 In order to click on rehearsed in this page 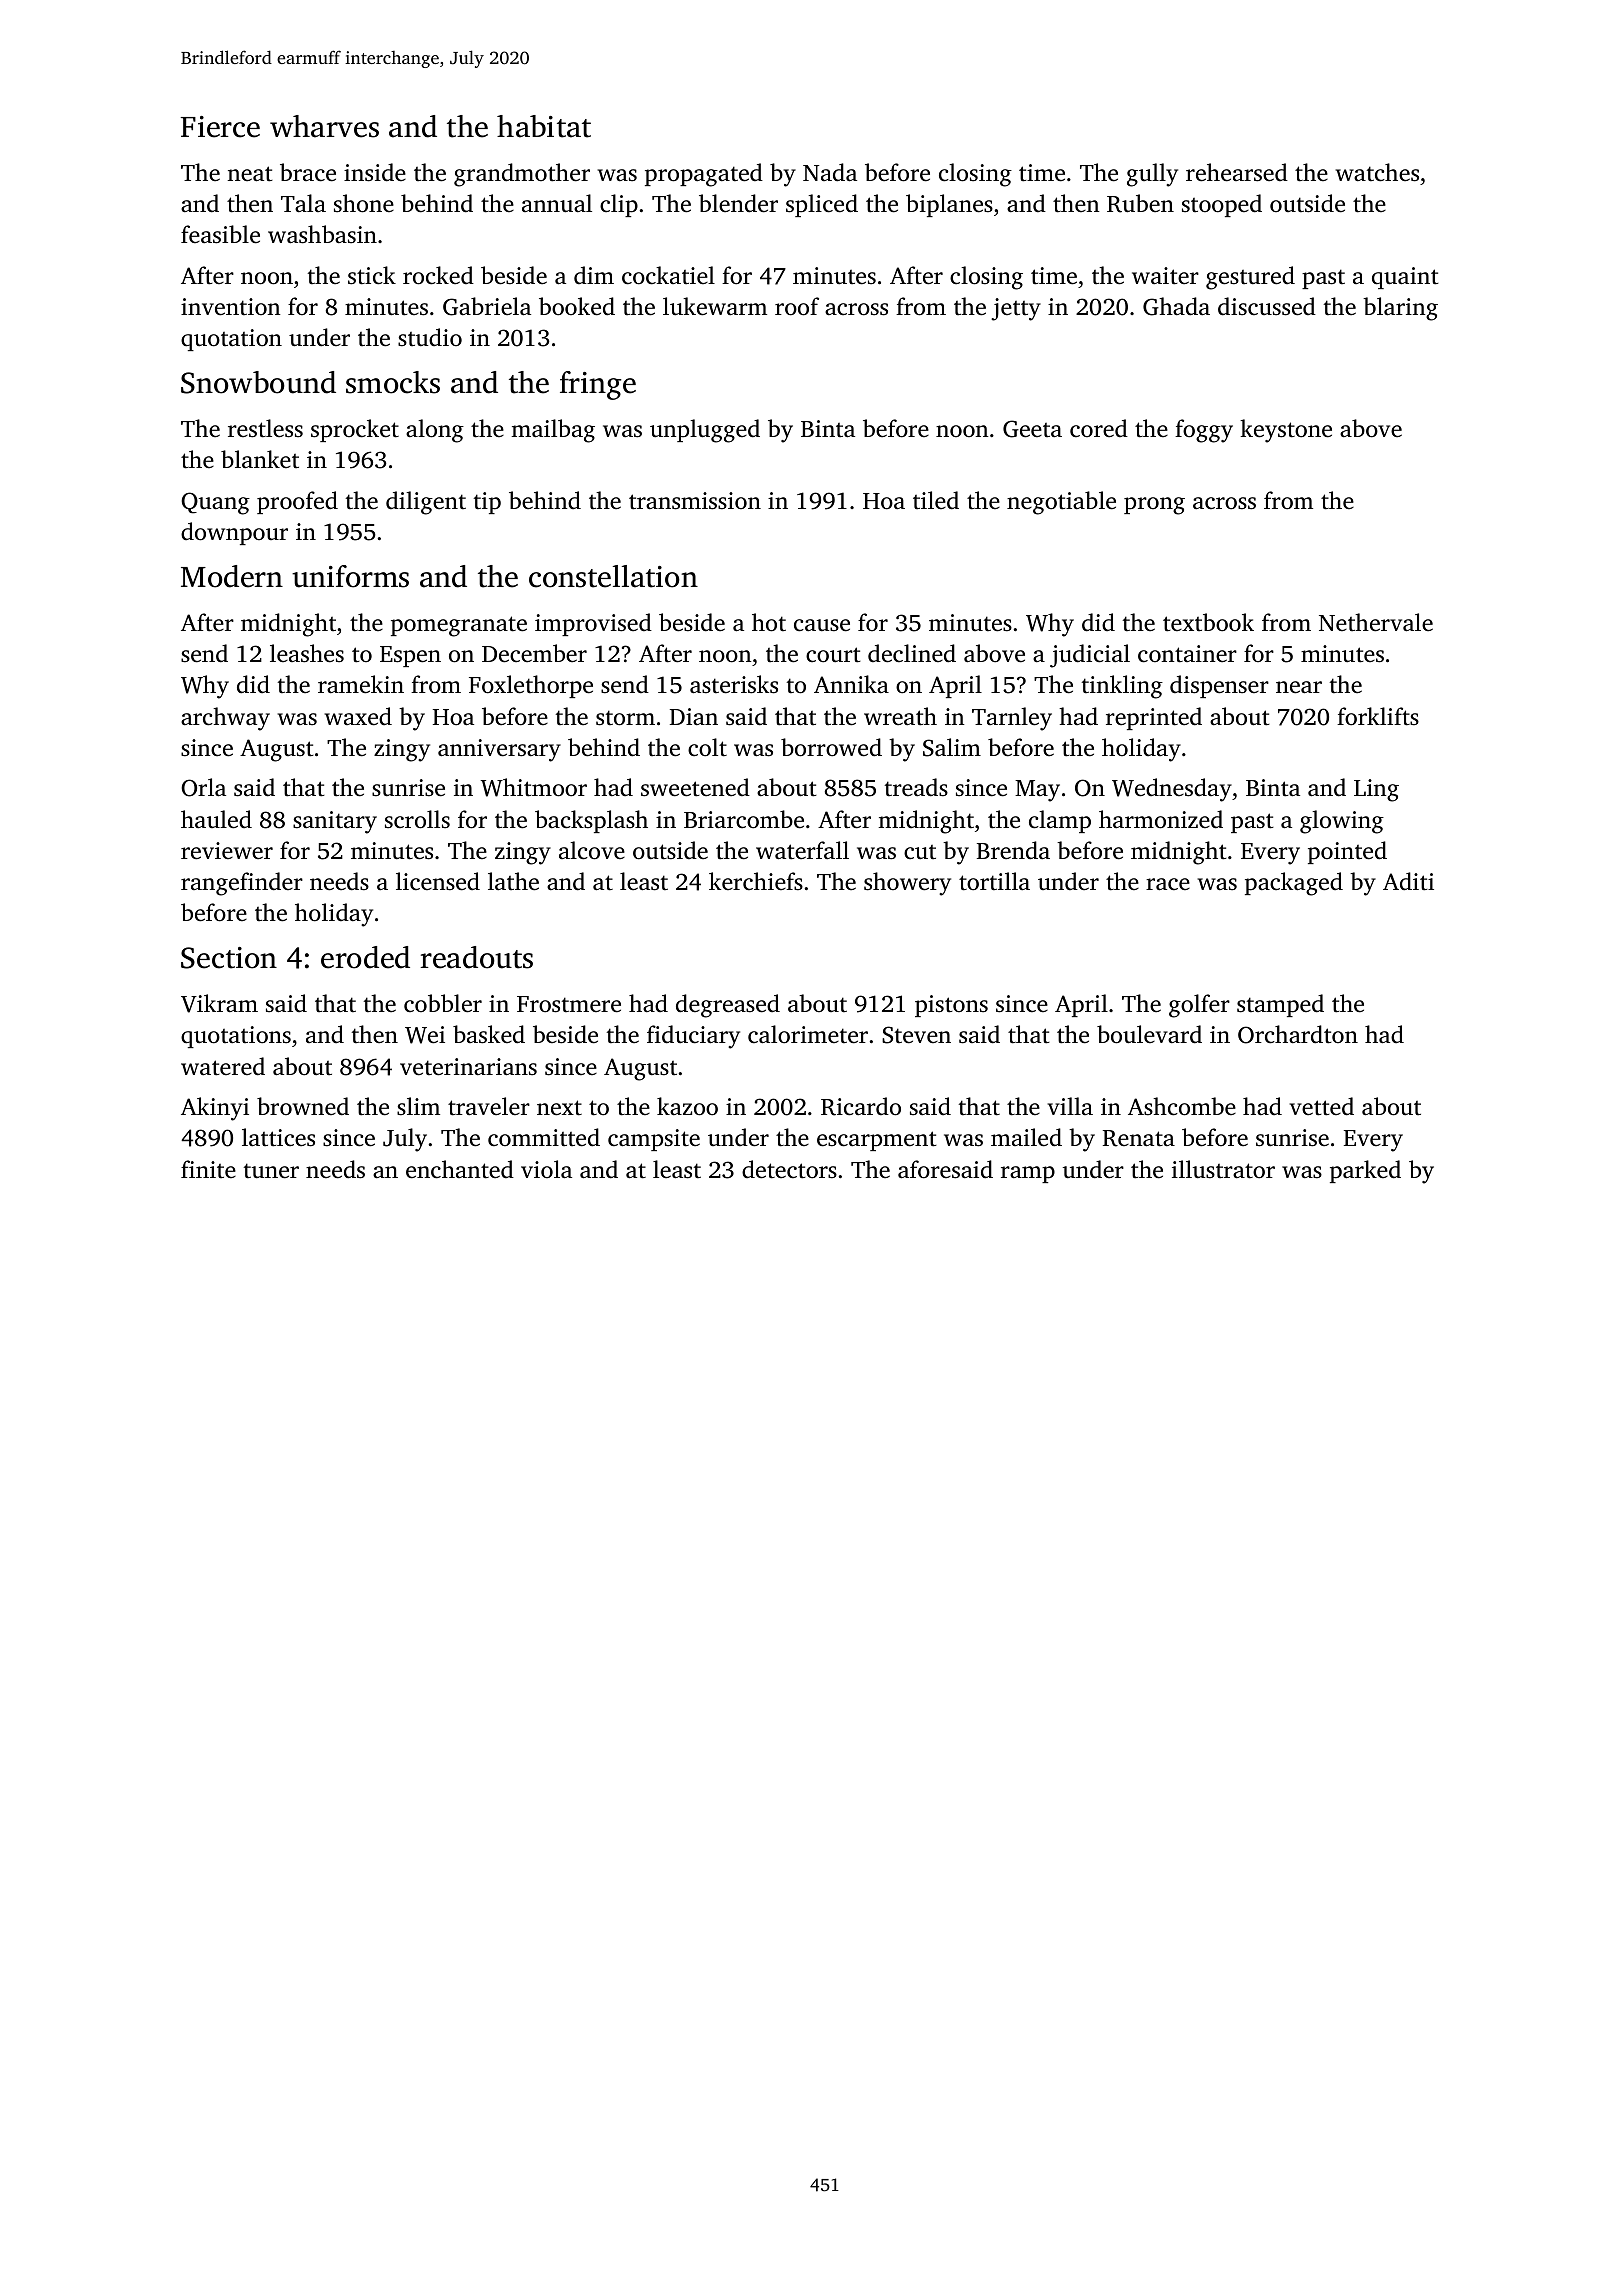, I will do `click(1237, 172)`.
